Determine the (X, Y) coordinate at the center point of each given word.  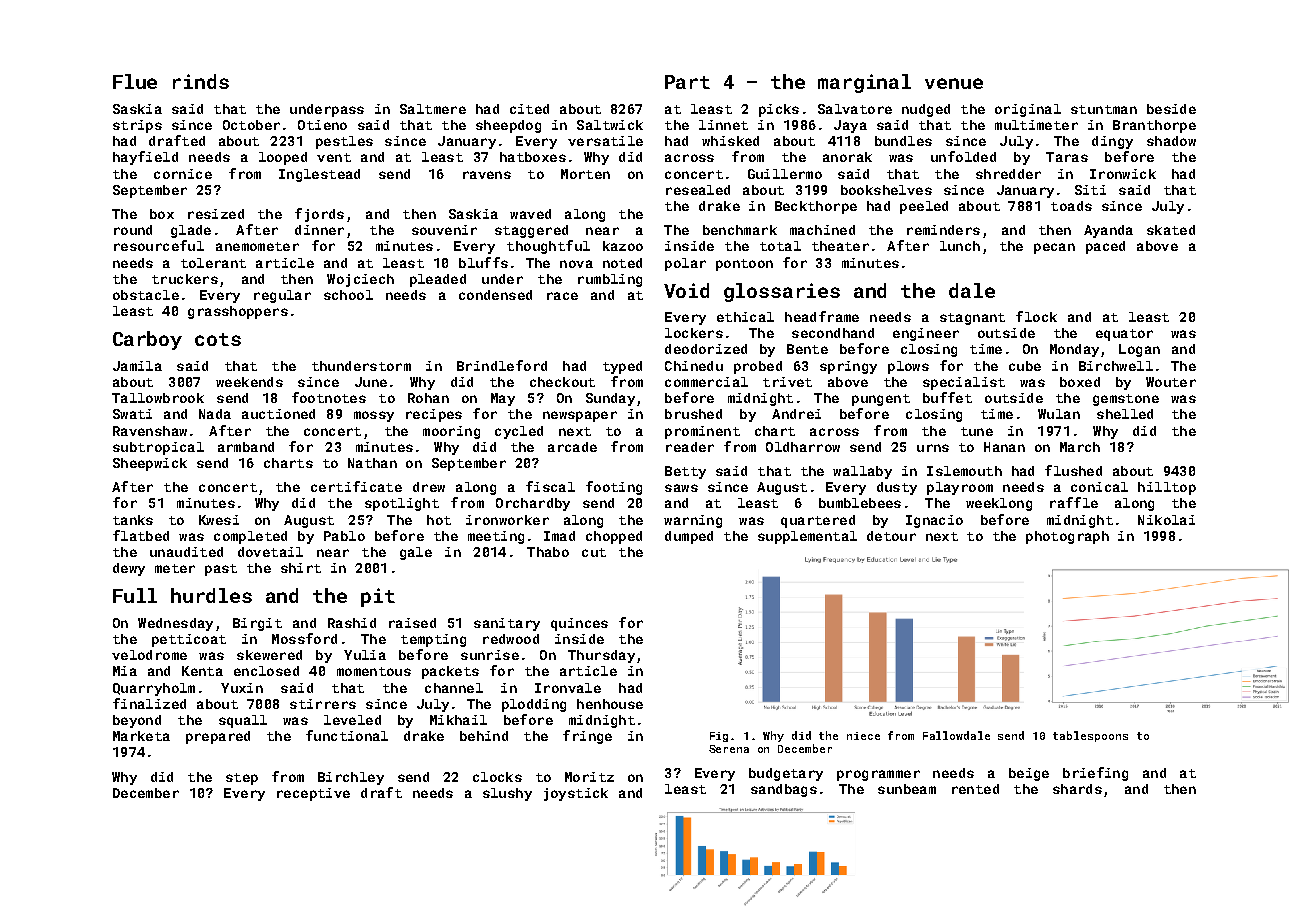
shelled (1125, 414)
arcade (572, 447)
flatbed (141, 535)
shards (1077, 789)
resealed (698, 190)
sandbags (784, 790)
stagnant (972, 319)
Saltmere (433, 109)
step (242, 779)
